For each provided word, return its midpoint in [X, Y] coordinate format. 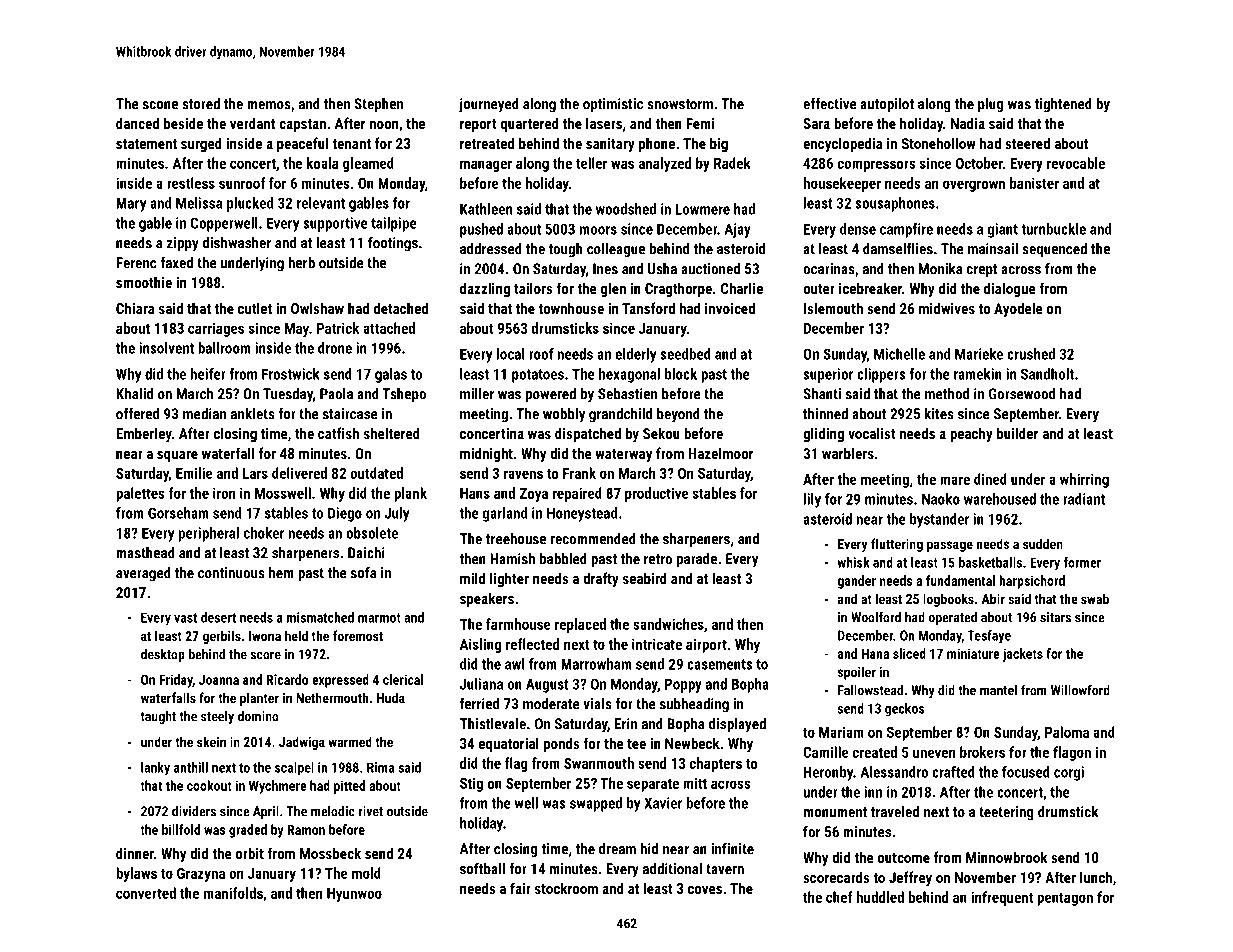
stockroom [566, 888]
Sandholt [1047, 374]
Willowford [1080, 690]
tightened [1063, 105]
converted [146, 893]
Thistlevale [493, 724]
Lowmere [703, 209]
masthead [145, 553]
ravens [523, 474]
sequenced [1054, 250]
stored [201, 104]
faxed [176, 263]
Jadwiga [302, 743]
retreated [487, 143]
